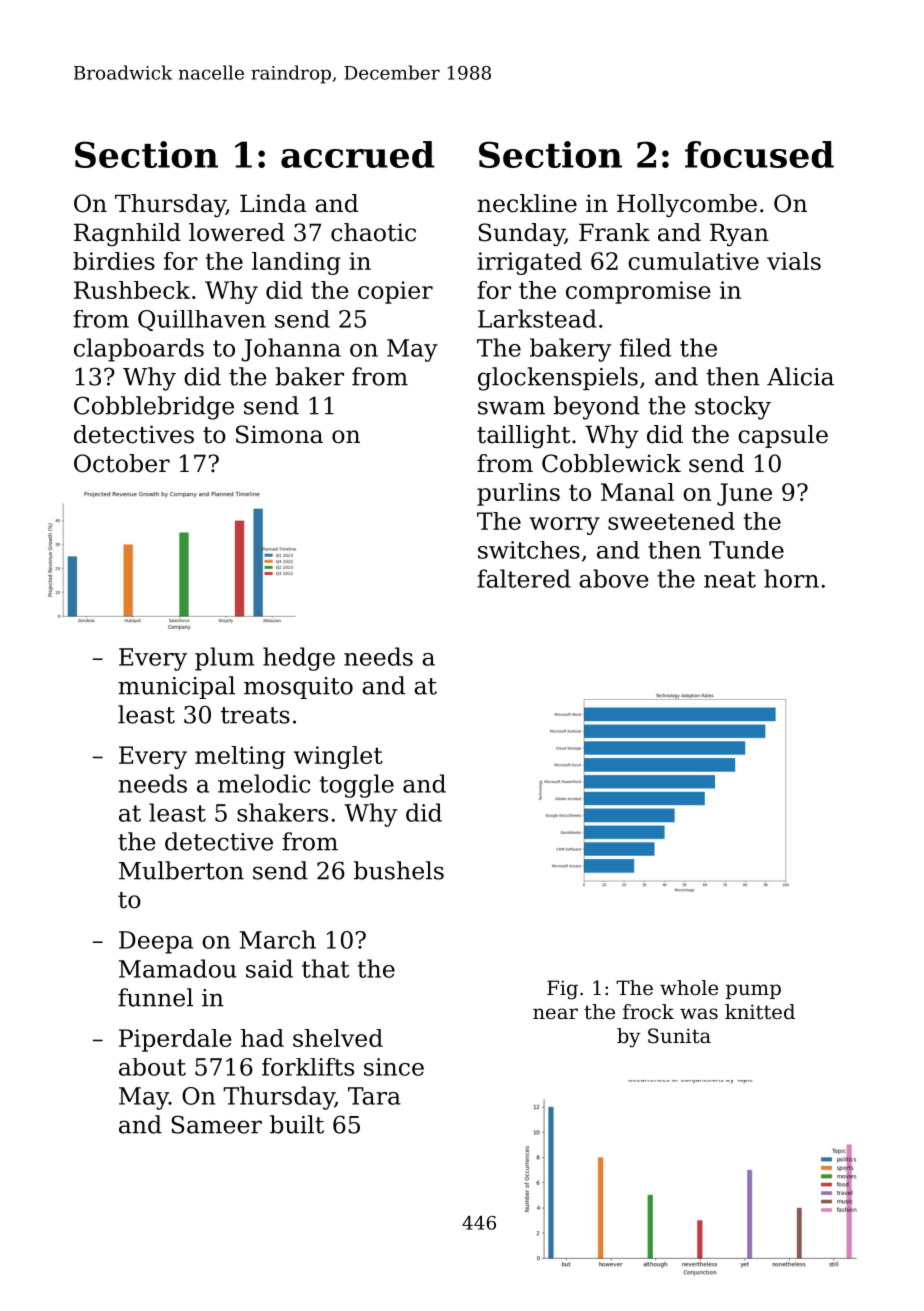  What do you see at coordinates (527, 203) in the image?
I see `neckline` at bounding box center [527, 203].
